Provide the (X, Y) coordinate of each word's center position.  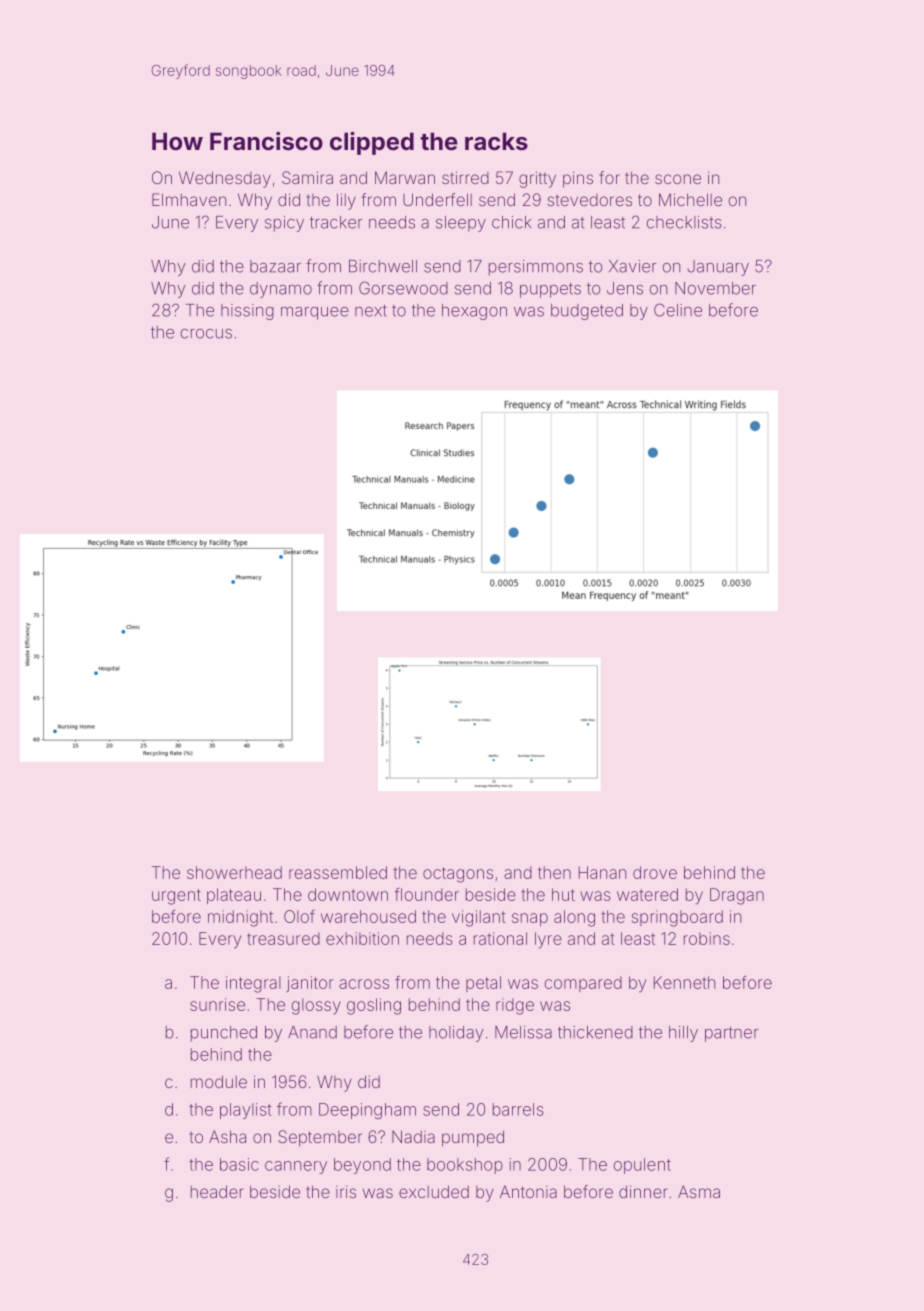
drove (655, 872)
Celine (678, 310)
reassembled (338, 872)
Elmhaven (189, 199)
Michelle (690, 199)
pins (578, 179)
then (554, 872)
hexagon (474, 312)
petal (483, 984)
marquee (315, 313)
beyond (362, 1166)
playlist (246, 1111)
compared (583, 984)
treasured (283, 938)
